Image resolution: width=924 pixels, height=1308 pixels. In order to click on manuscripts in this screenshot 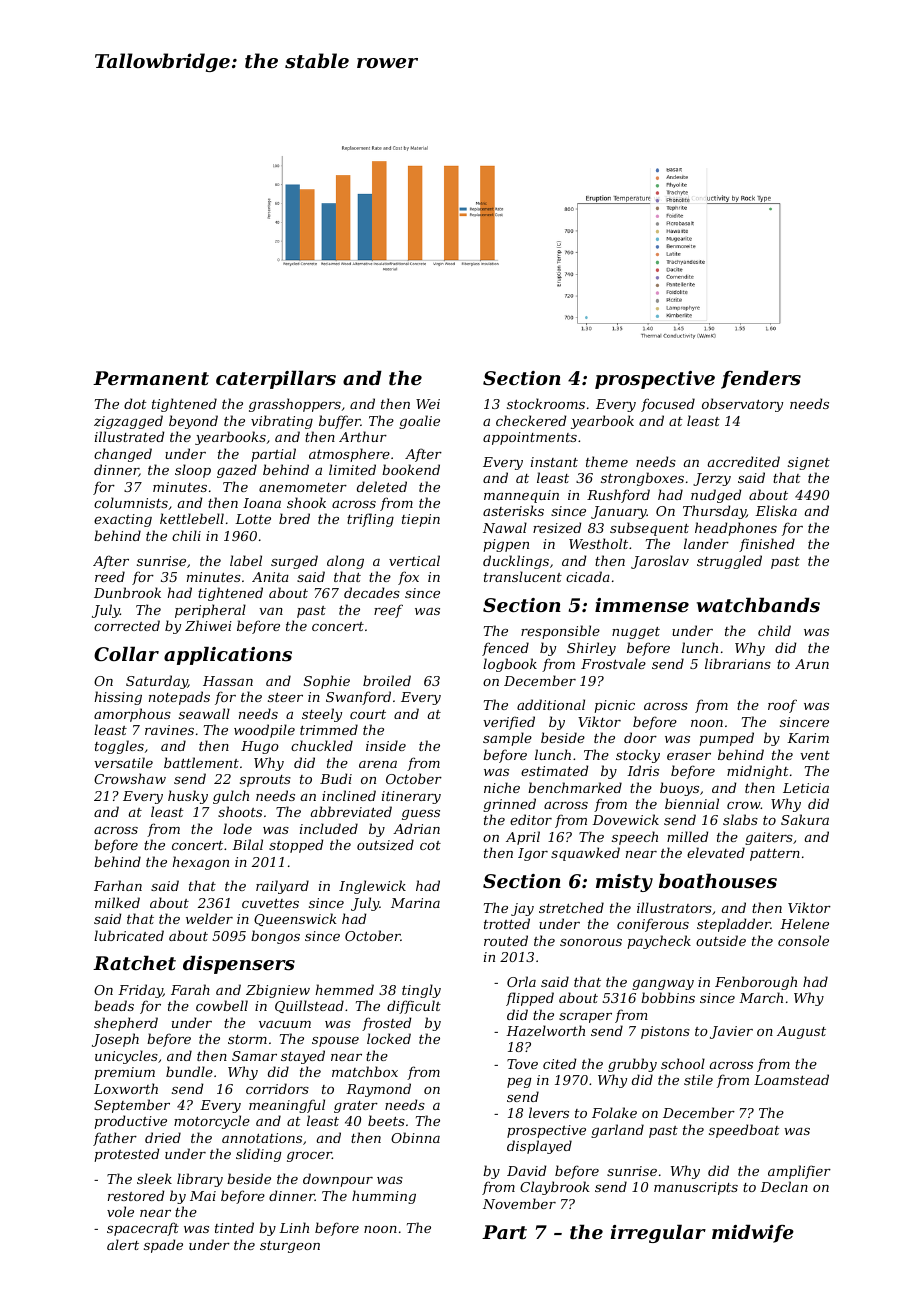, I will do `click(696, 1188)`.
